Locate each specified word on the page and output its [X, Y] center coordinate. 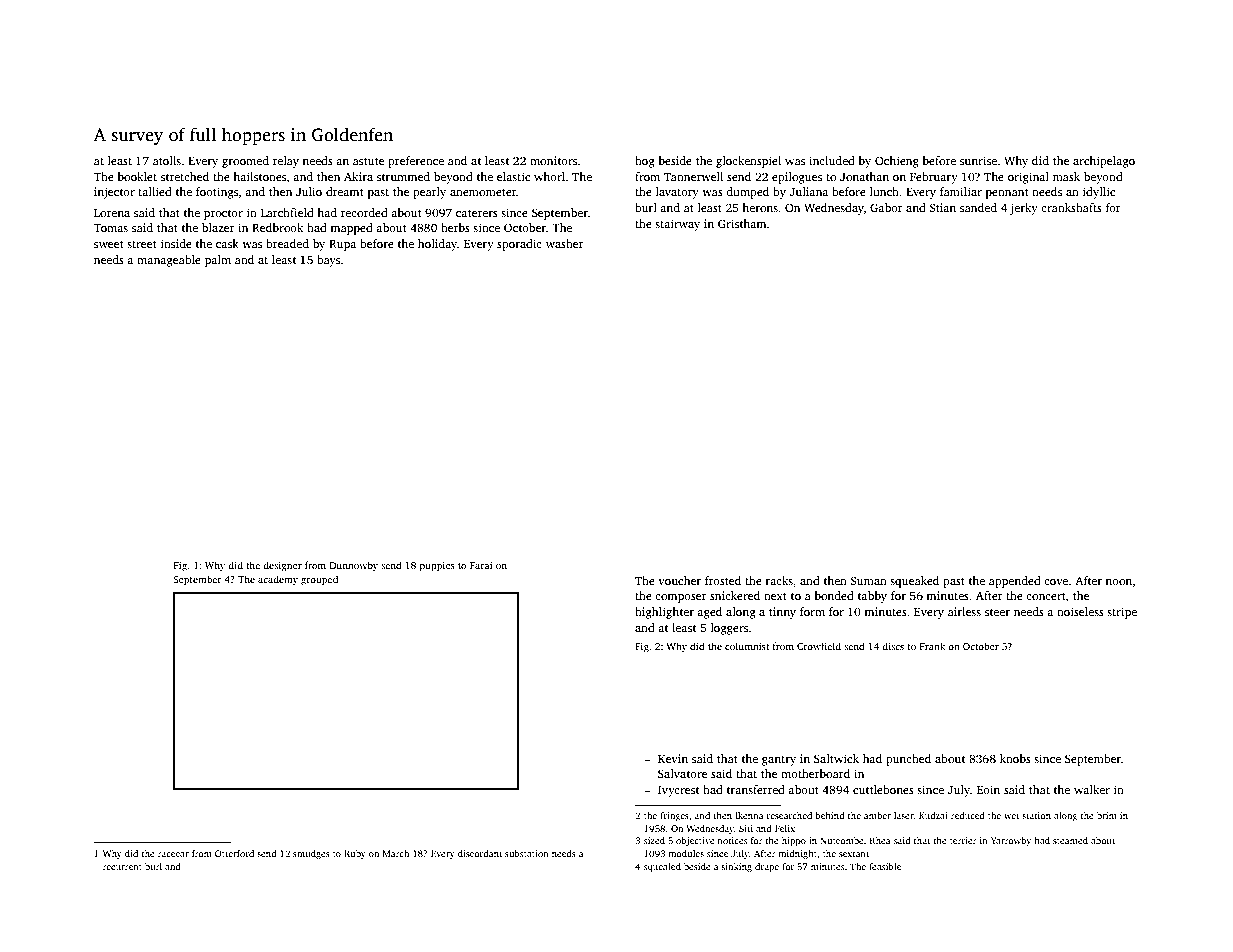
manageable [169, 261]
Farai [481, 565]
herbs [455, 227]
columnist [747, 646]
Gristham [742, 223]
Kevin [673, 758]
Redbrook [277, 227]
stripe [1122, 613]
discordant [480, 853]
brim [1107, 815]
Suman [868, 581]
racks [779, 580]
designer [282, 566]
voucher [679, 580]
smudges [311, 854]
